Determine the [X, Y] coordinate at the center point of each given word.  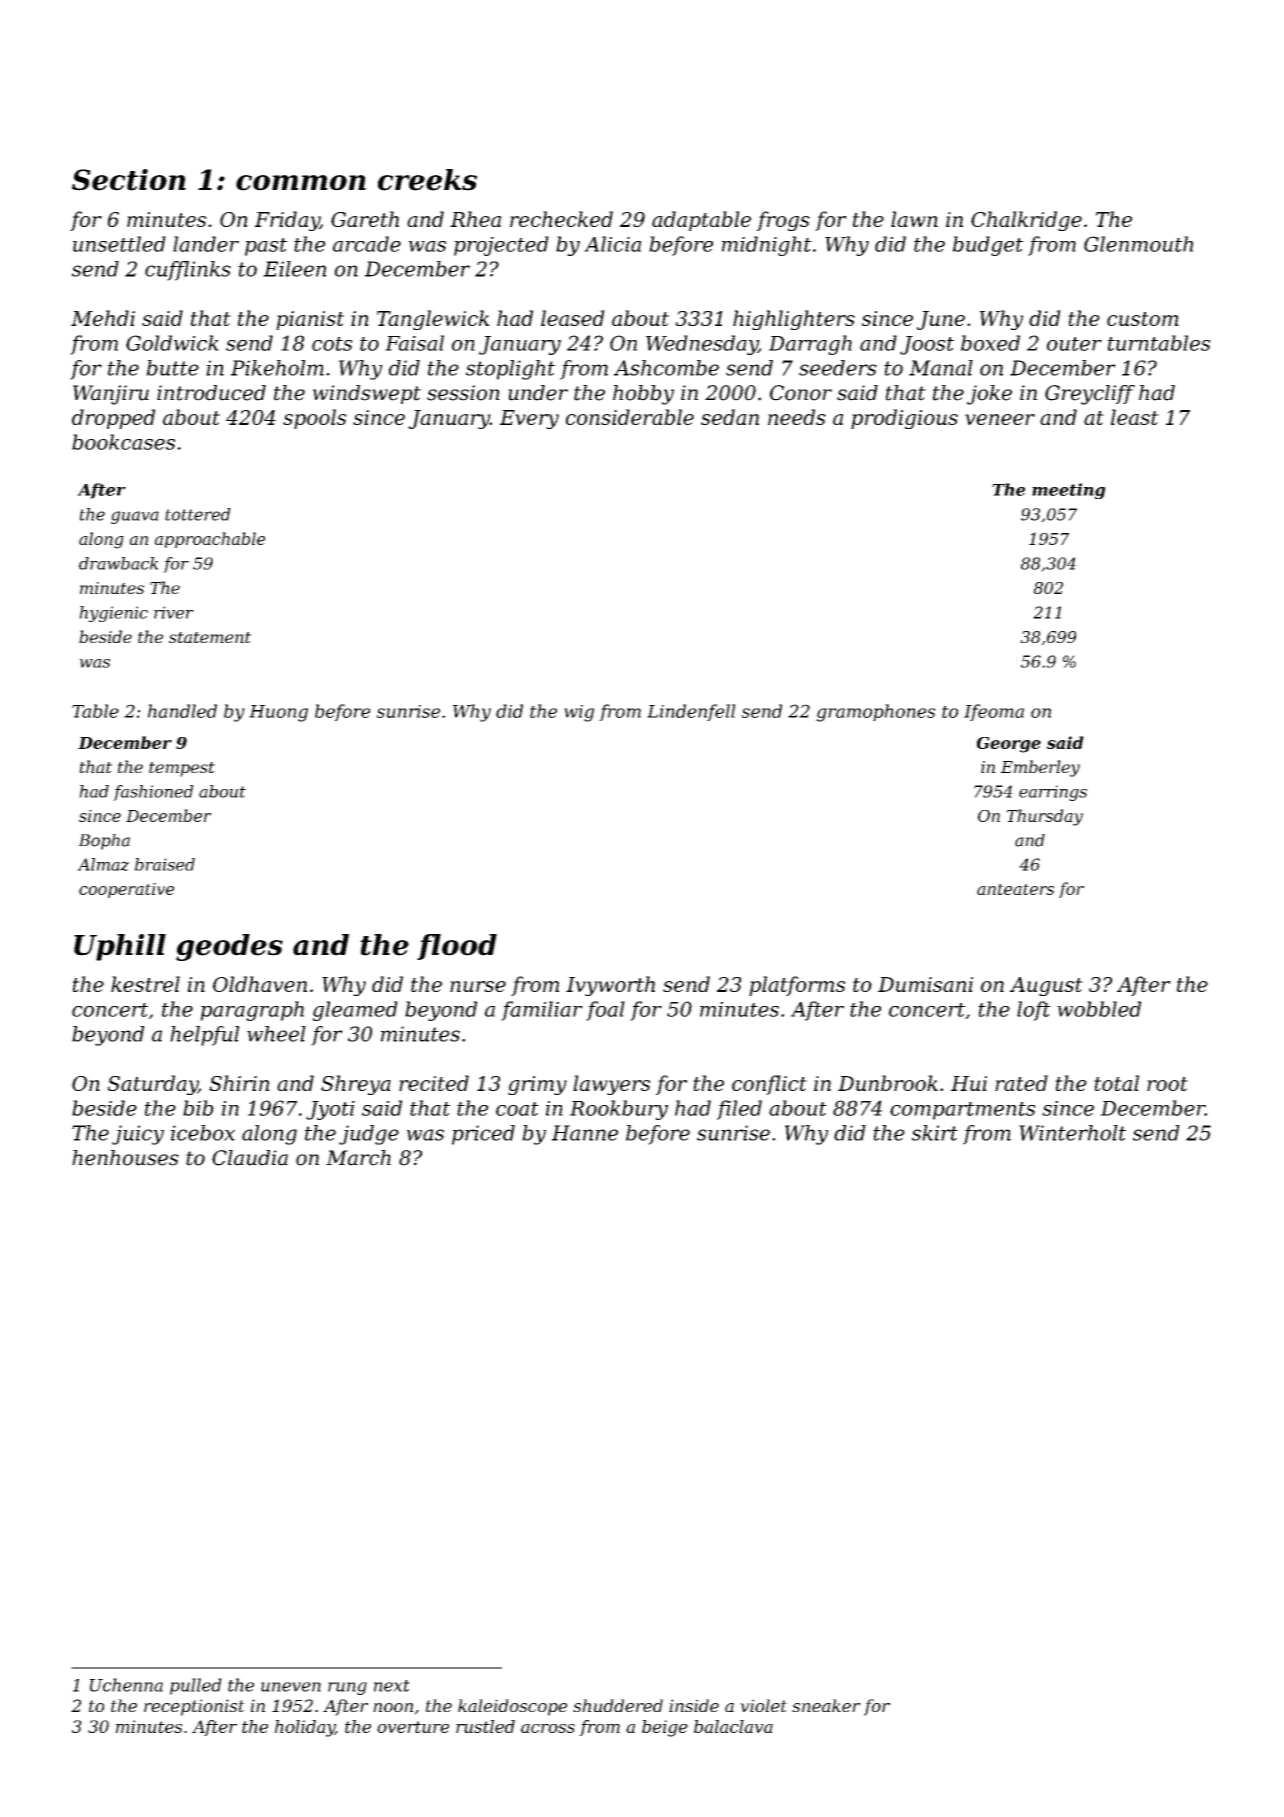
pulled [196, 1686]
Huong [278, 713]
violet [763, 1705]
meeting [1069, 491]
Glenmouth [1138, 244]
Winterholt [1072, 1133]
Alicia [612, 244]
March [358, 1158]
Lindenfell [691, 712]
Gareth [365, 219]
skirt [935, 1133]
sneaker [826, 1705]
